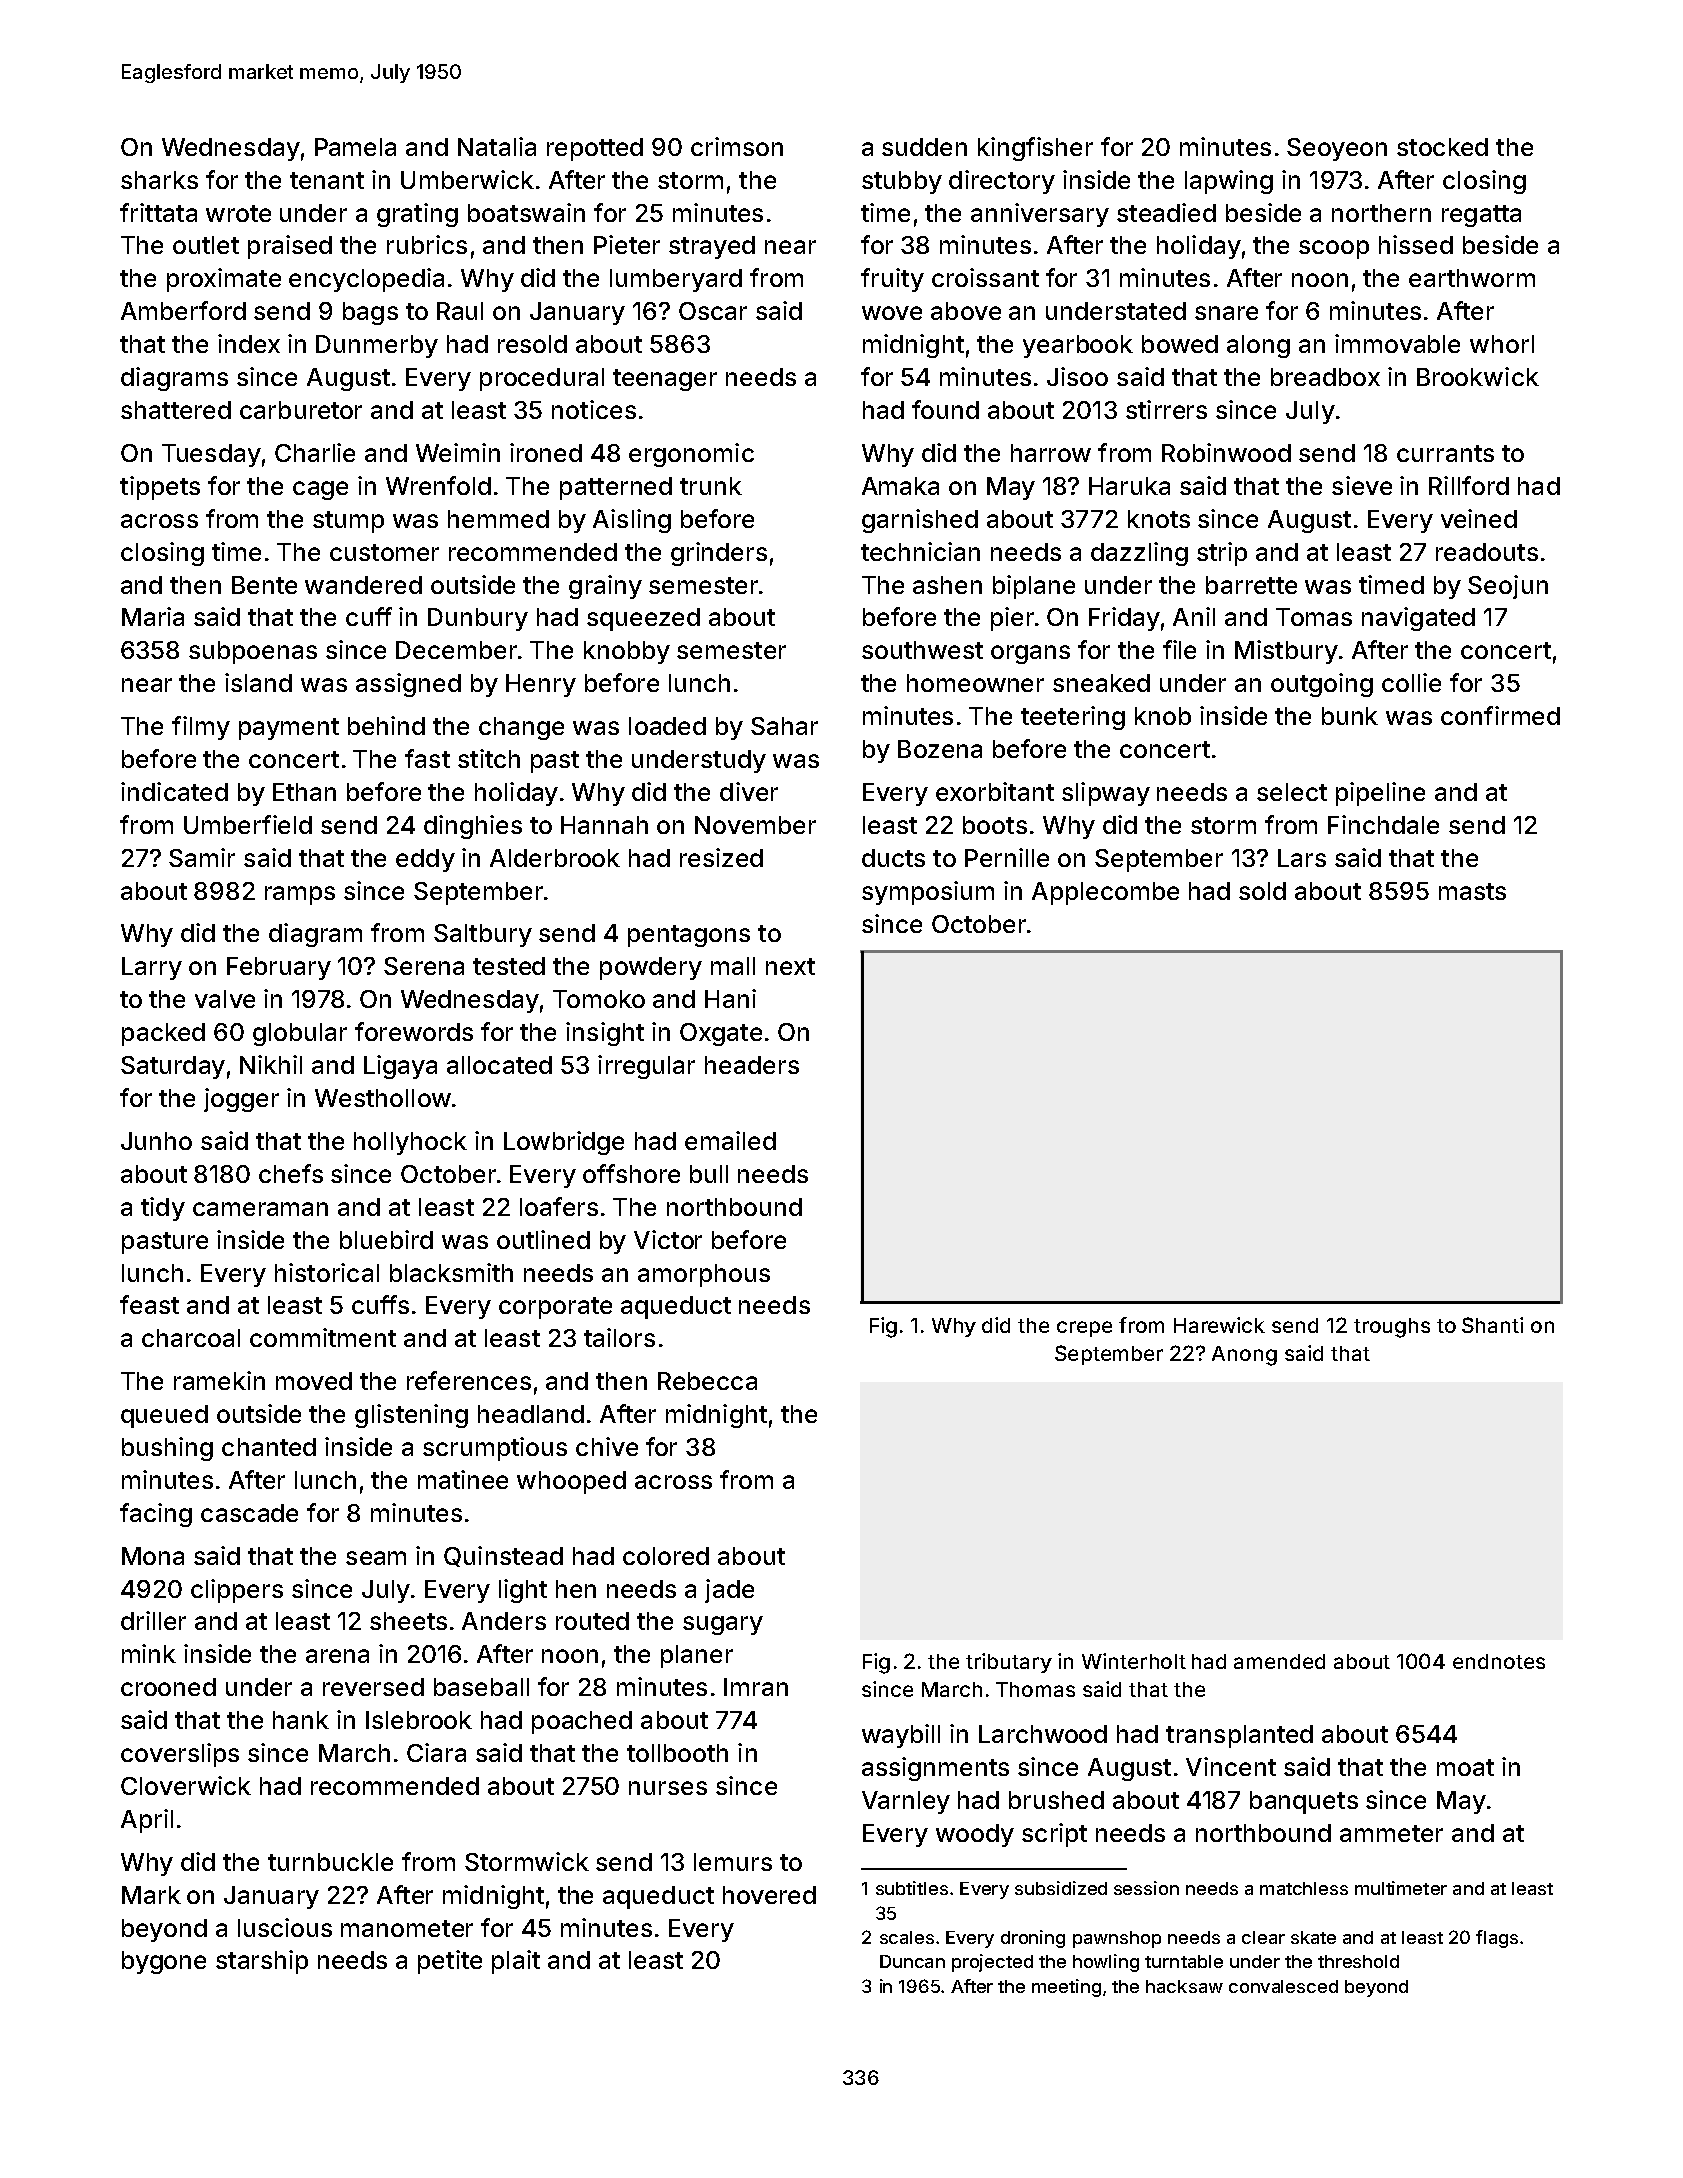 This image has height=2178, width=1683. I want to click on outlined, so click(543, 1239).
